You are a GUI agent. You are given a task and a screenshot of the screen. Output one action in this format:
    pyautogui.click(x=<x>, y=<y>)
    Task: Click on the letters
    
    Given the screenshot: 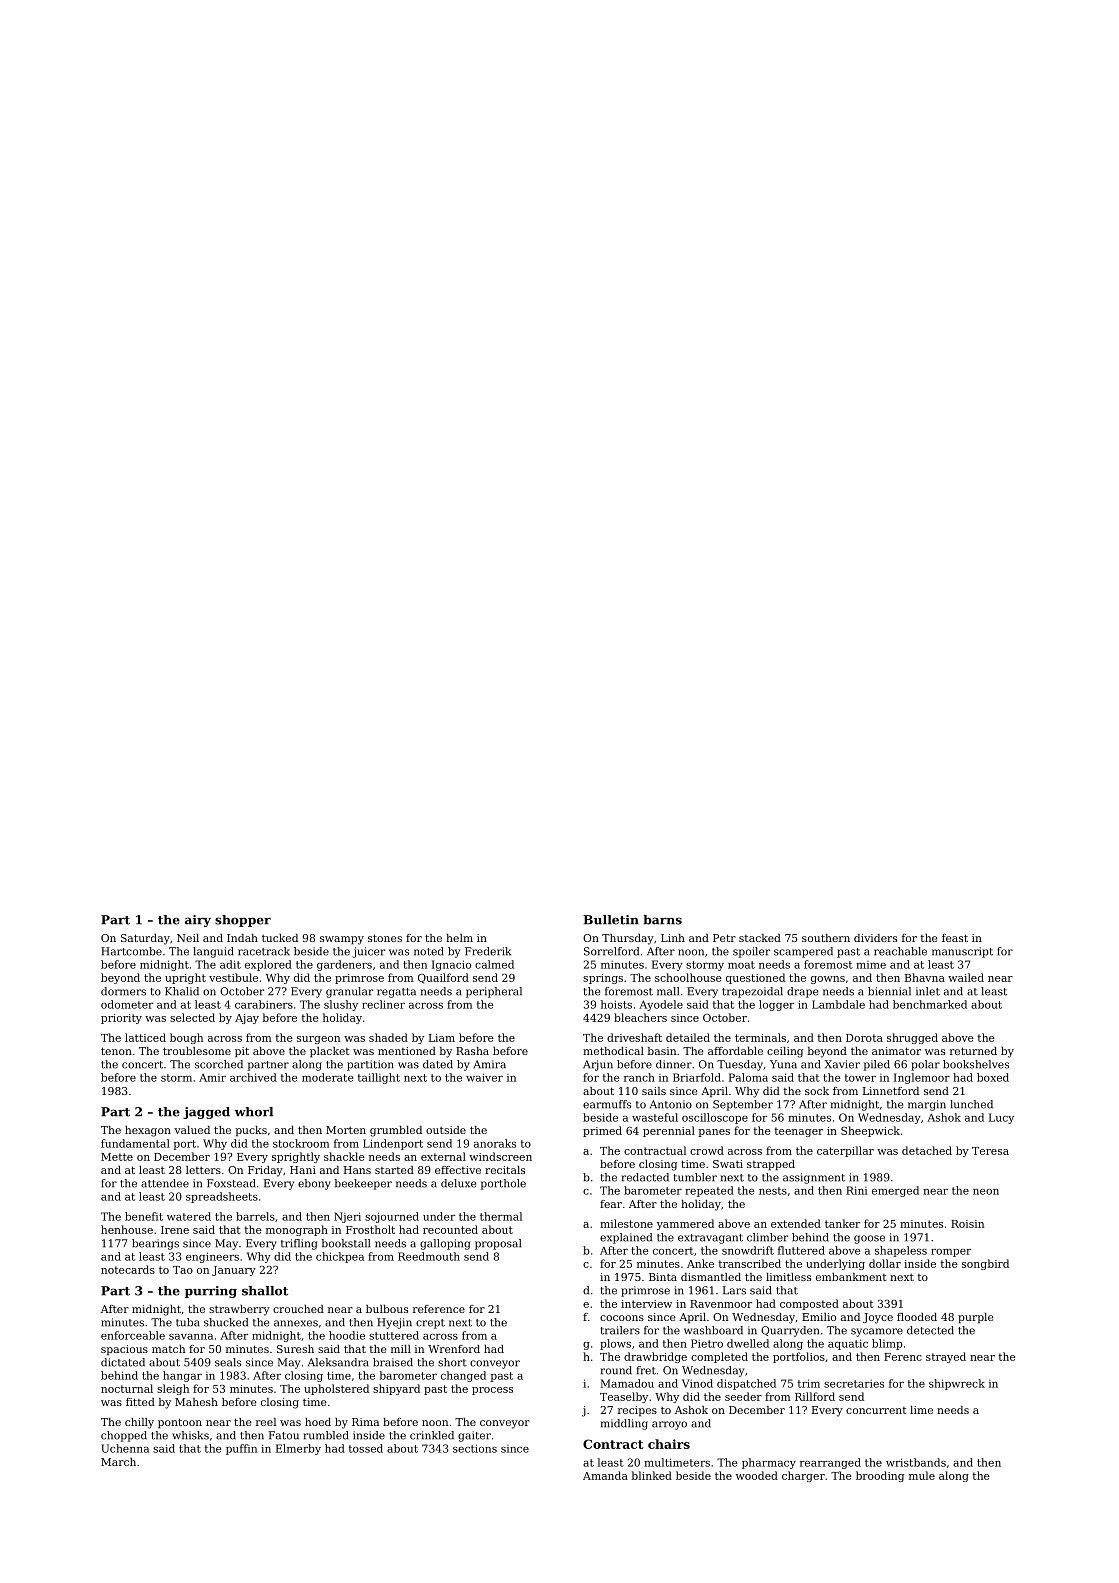 What is the action you would take?
    pyautogui.click(x=203, y=1170)
